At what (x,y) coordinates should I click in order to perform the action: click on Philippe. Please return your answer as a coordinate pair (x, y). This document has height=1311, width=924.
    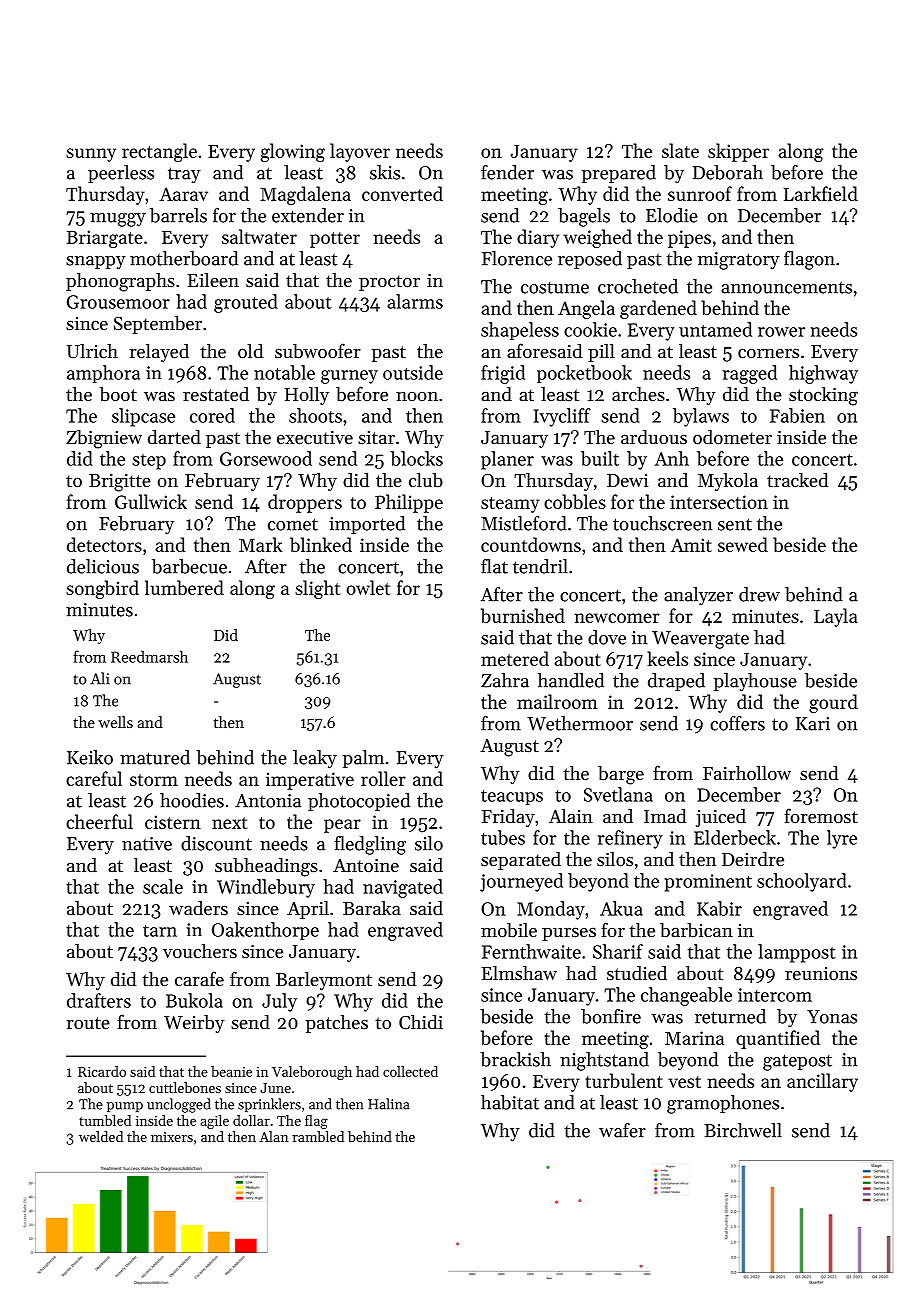
    Looking at the image, I should click on (409, 503).
